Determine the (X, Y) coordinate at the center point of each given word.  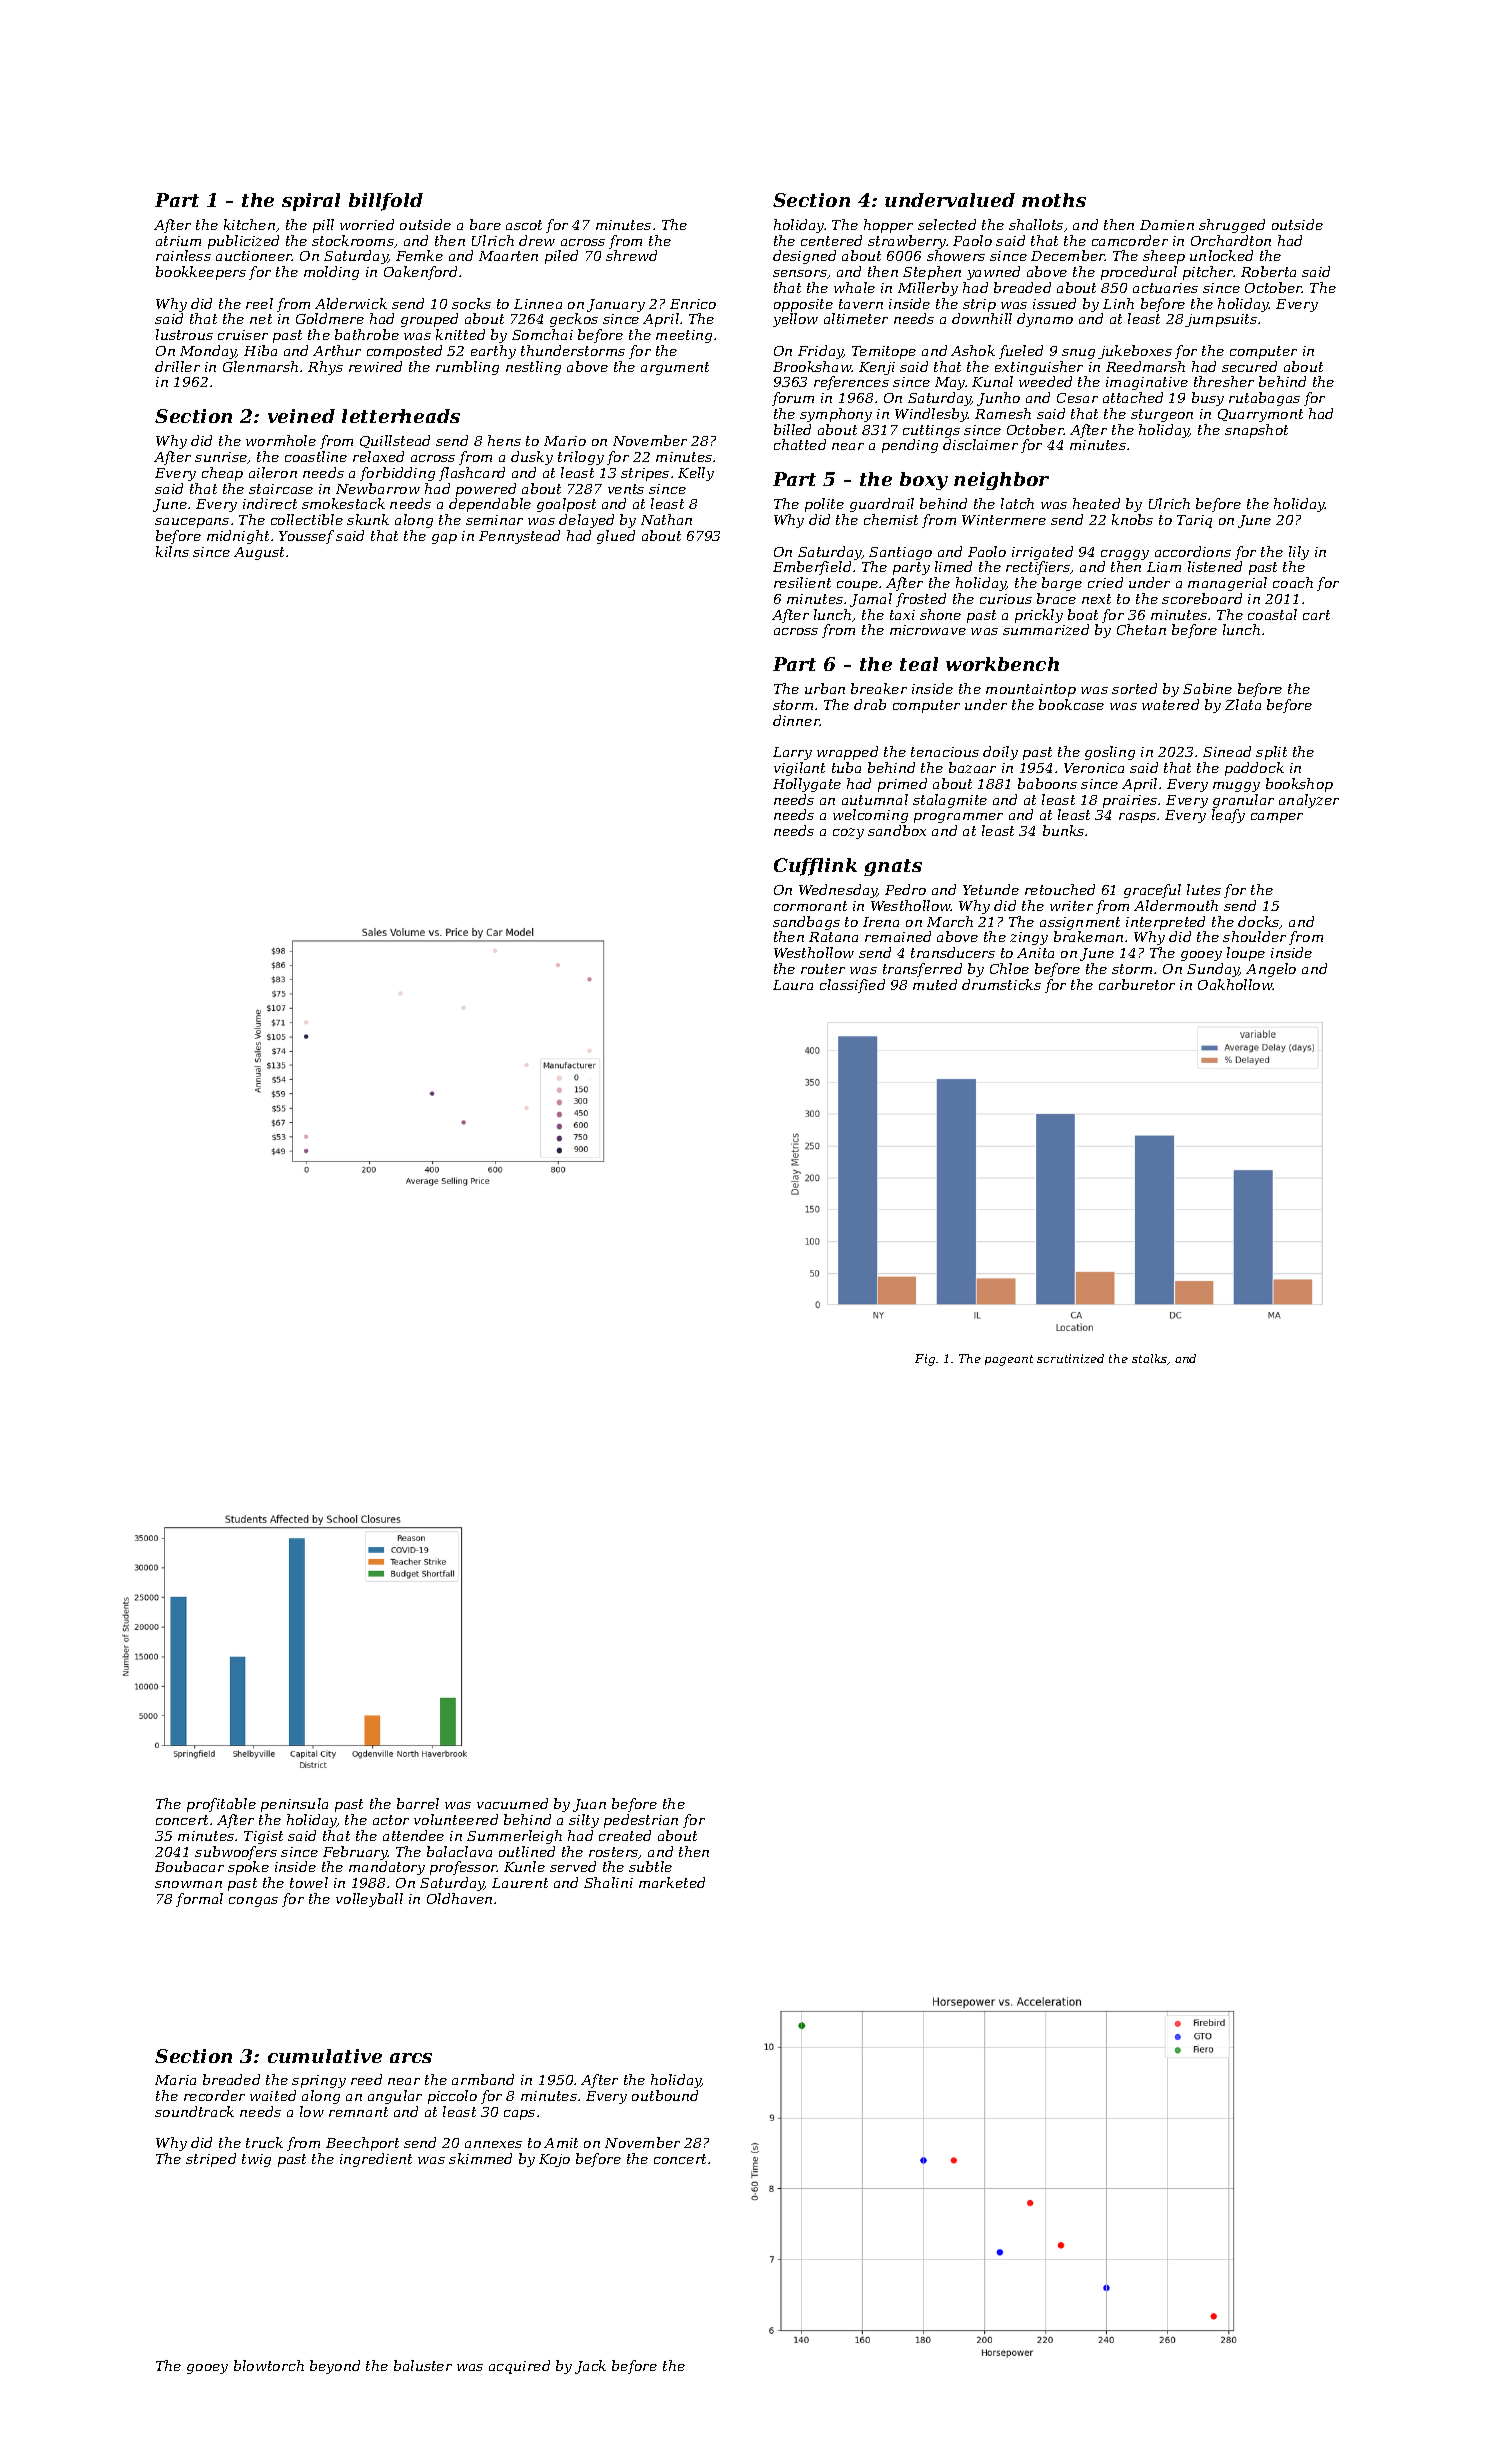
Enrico (693, 304)
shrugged (1232, 226)
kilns (172, 551)
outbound (665, 2095)
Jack (590, 2367)
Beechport (362, 2144)
